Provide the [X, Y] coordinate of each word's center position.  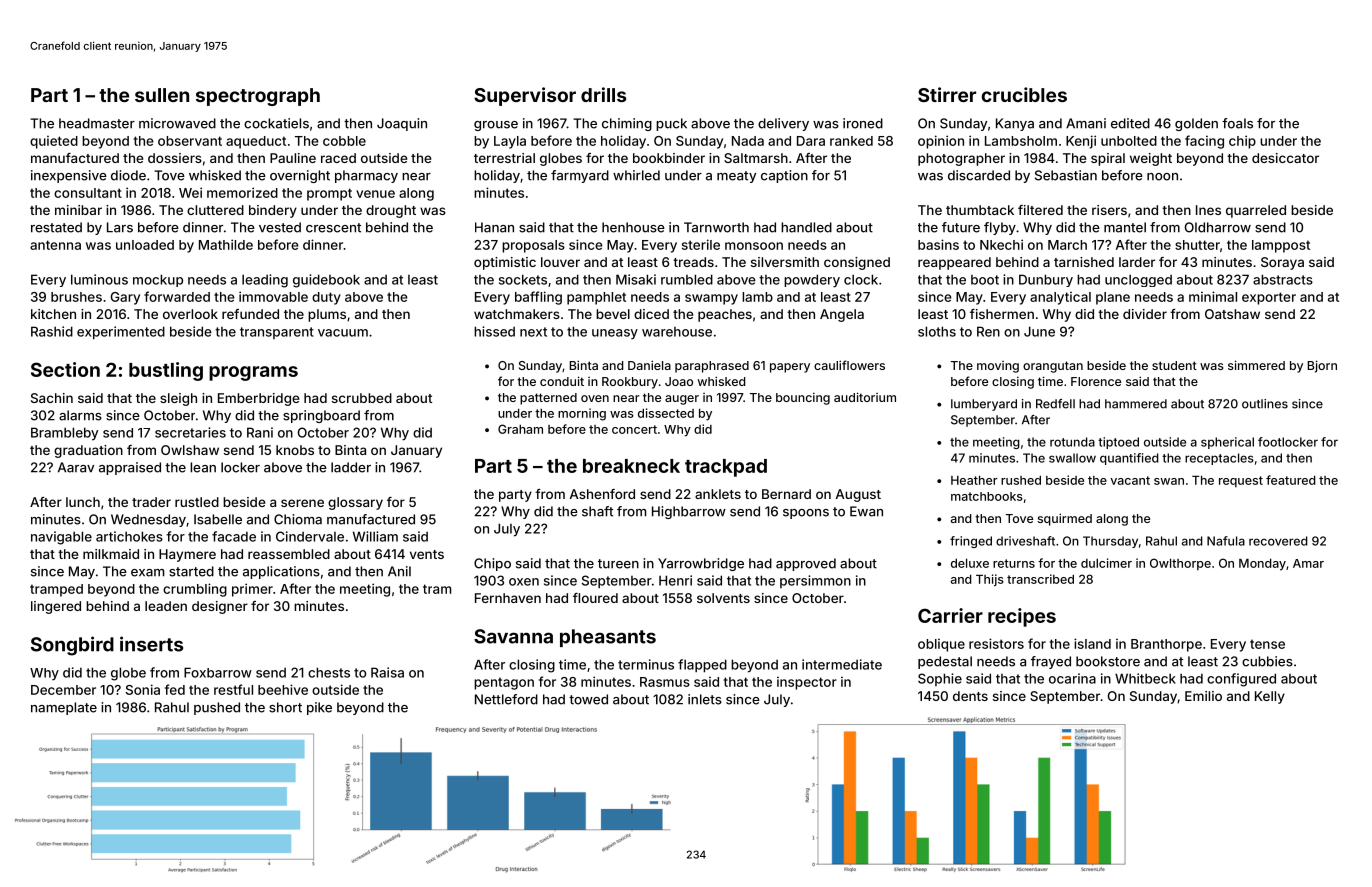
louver [560, 262]
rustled [197, 502]
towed [588, 699]
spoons [806, 514]
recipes [1022, 617]
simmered [1256, 365]
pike [319, 708]
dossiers [175, 158]
